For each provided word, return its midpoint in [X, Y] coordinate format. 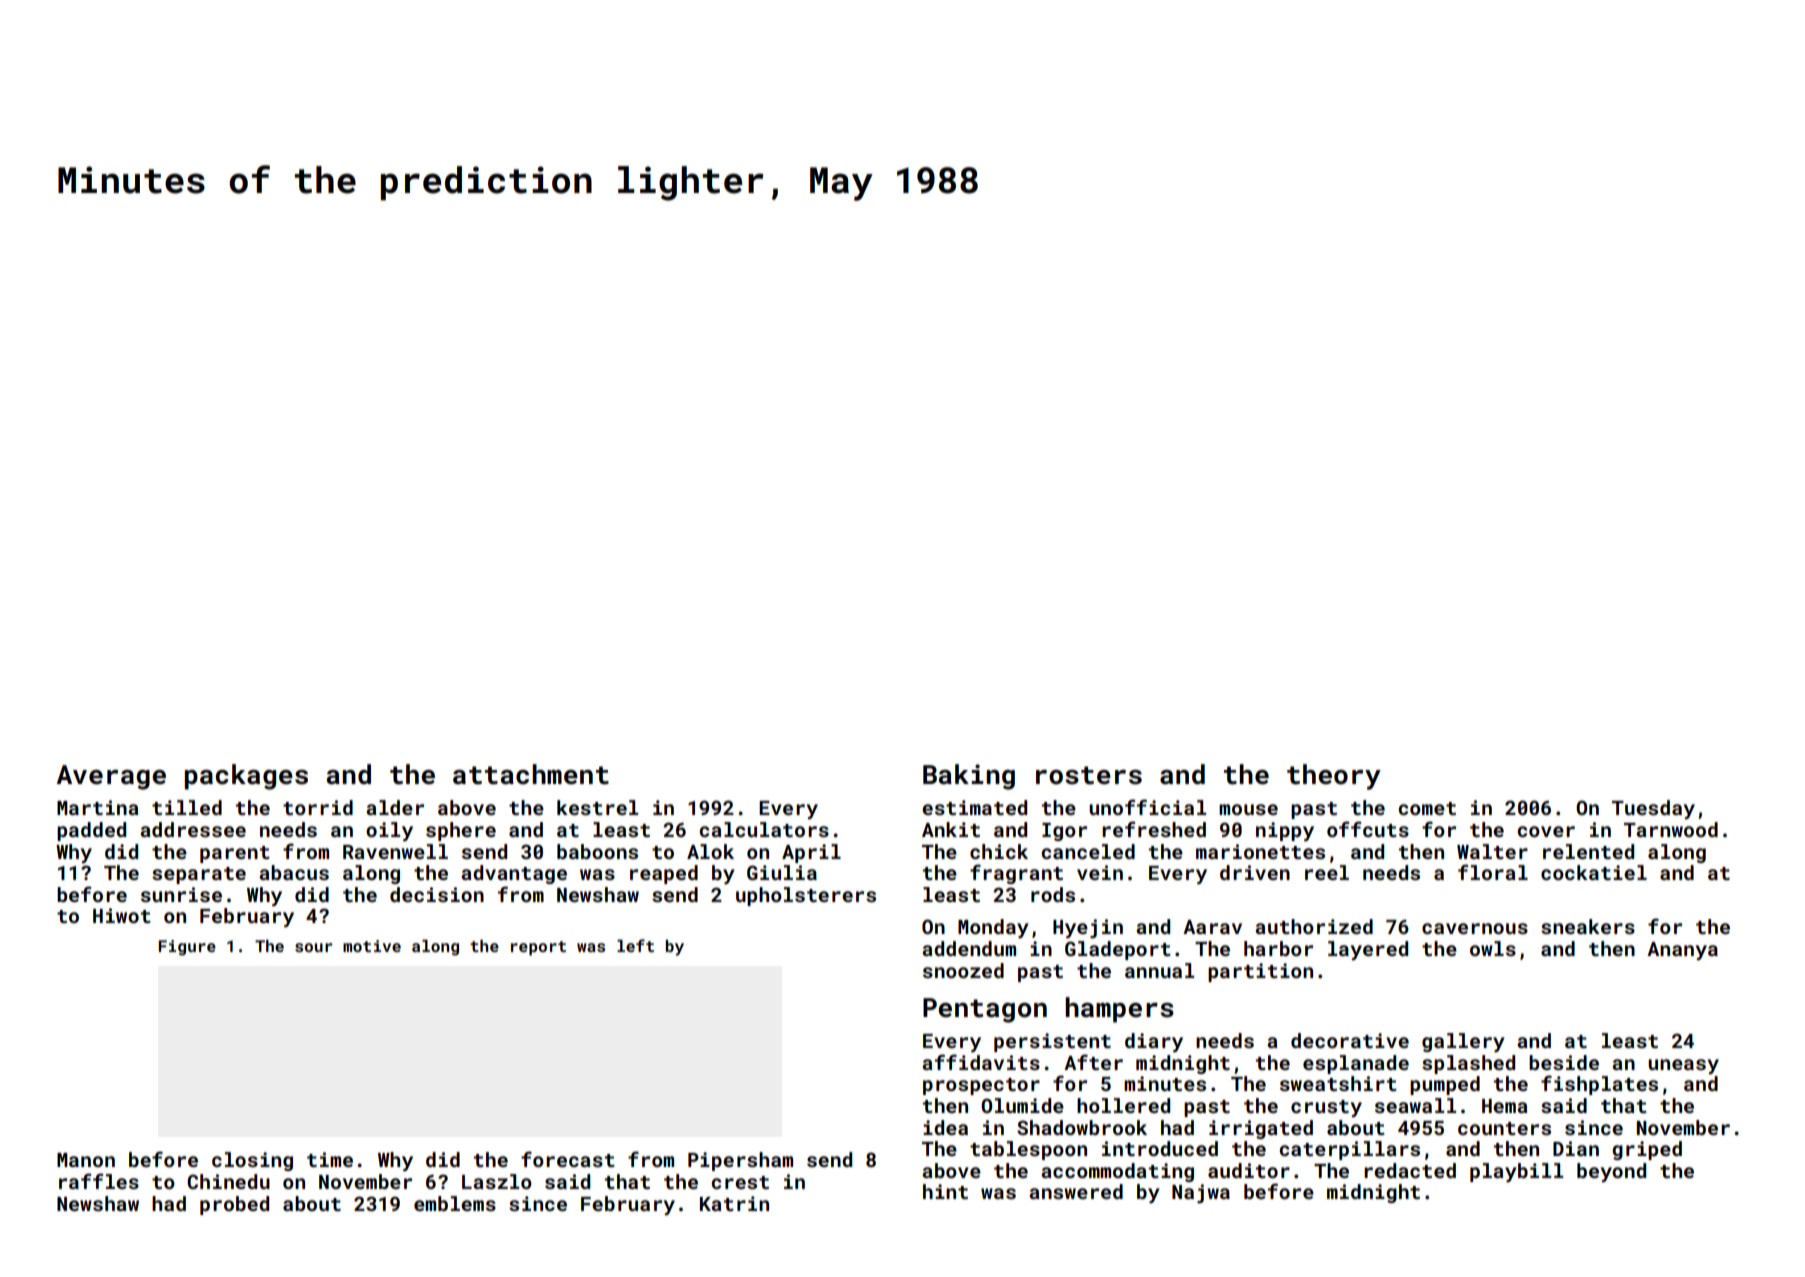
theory [1334, 777]
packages [246, 777]
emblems [455, 1203]
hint [945, 1191]
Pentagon [985, 1010]
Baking [969, 777]
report [538, 948]
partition [1260, 972]
